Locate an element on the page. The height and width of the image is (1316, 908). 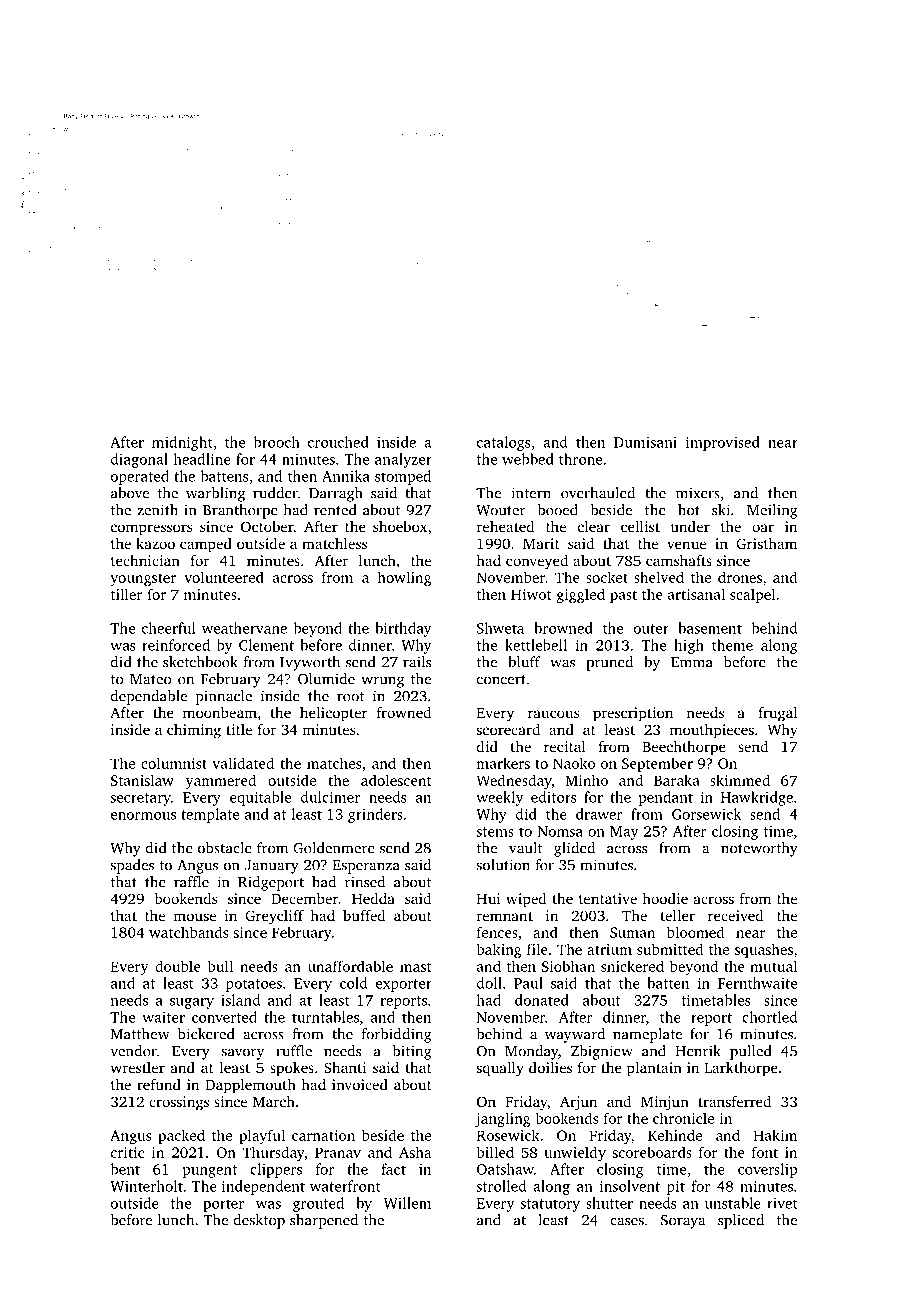
dependable is located at coordinates (149, 697).
